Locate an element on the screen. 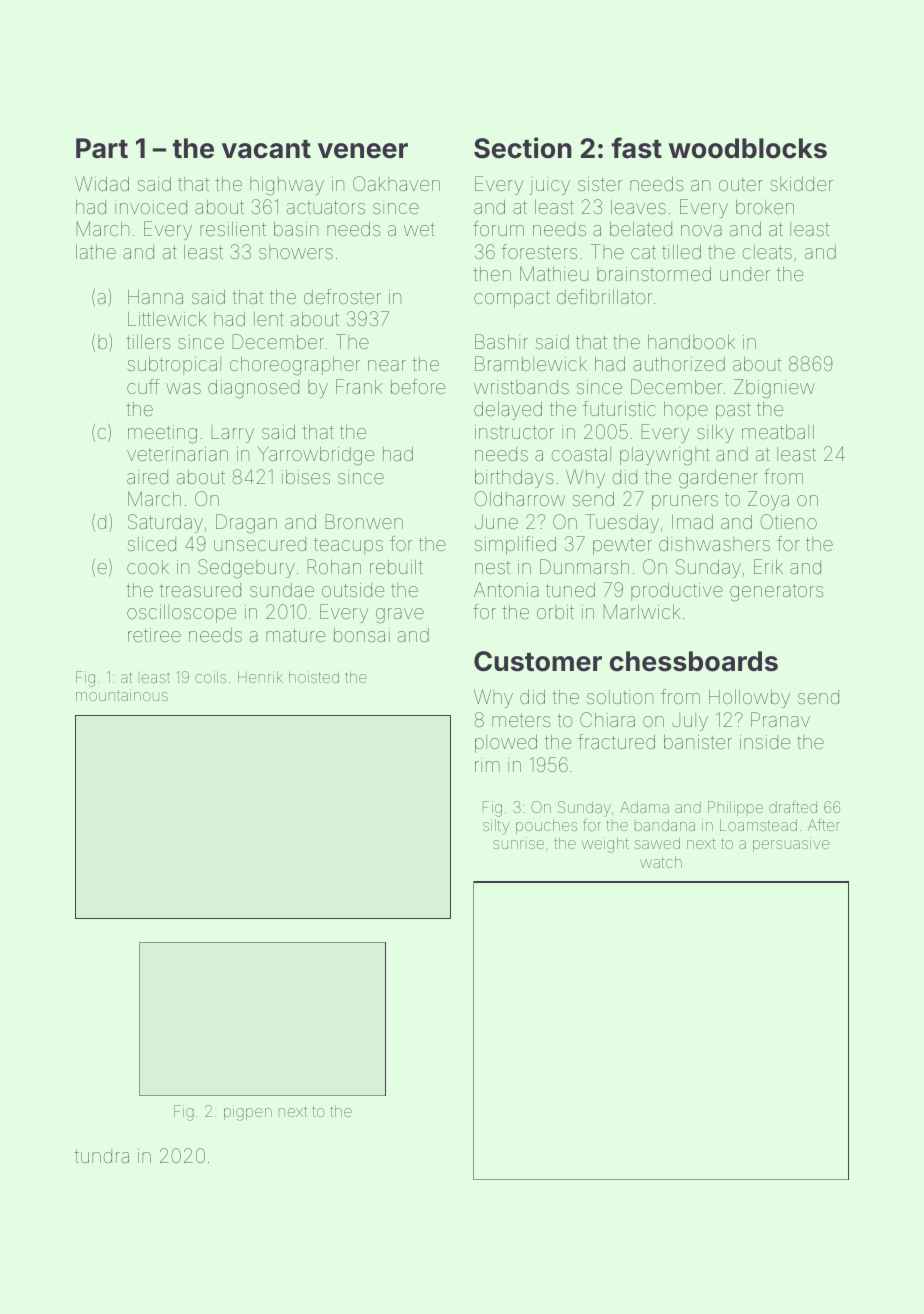 This screenshot has height=1314, width=924. pigpen is located at coordinates (248, 1113).
